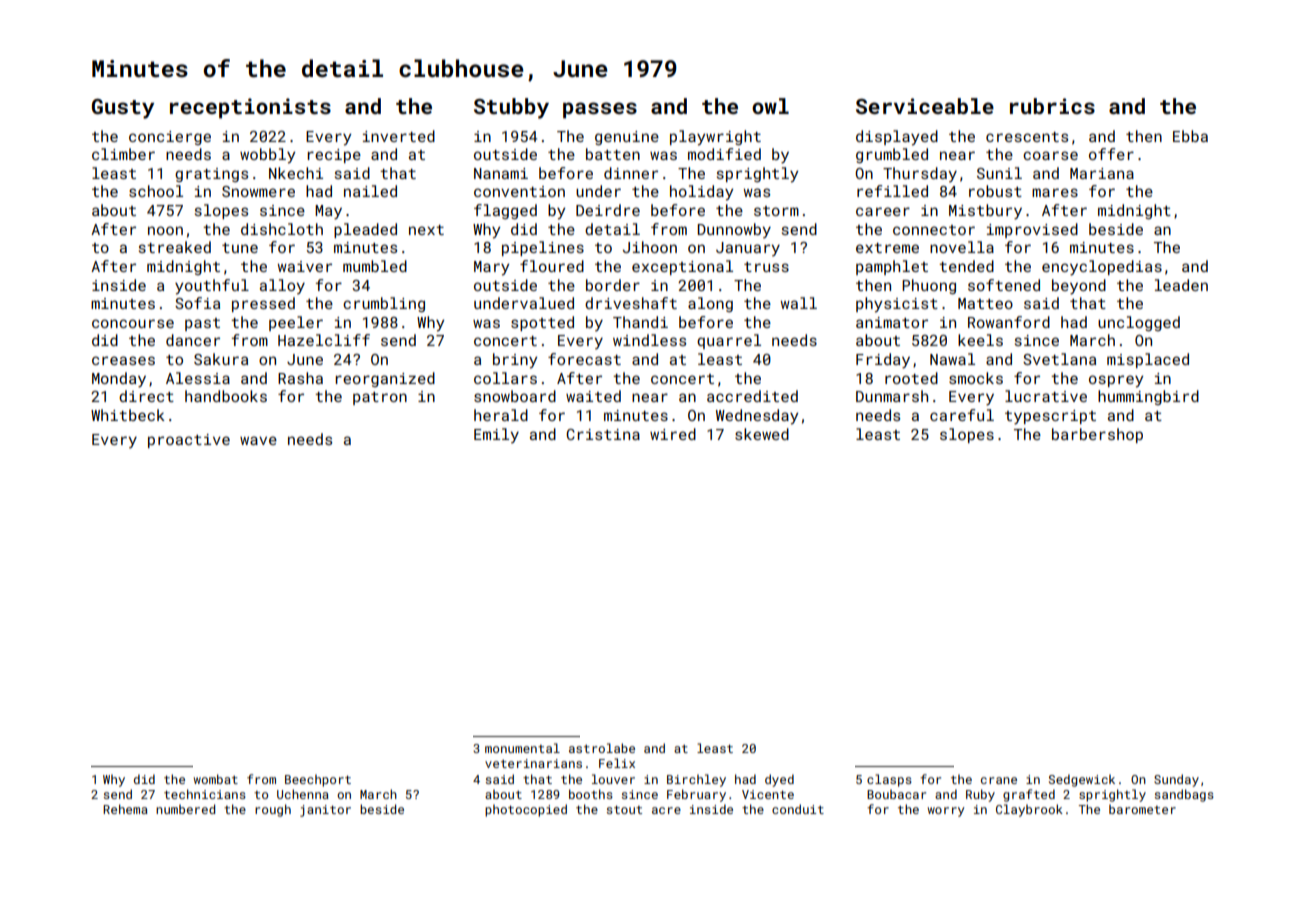 The image size is (1308, 924). What do you see at coordinates (1139, 323) in the screenshot?
I see `unclogged` at bounding box center [1139, 323].
